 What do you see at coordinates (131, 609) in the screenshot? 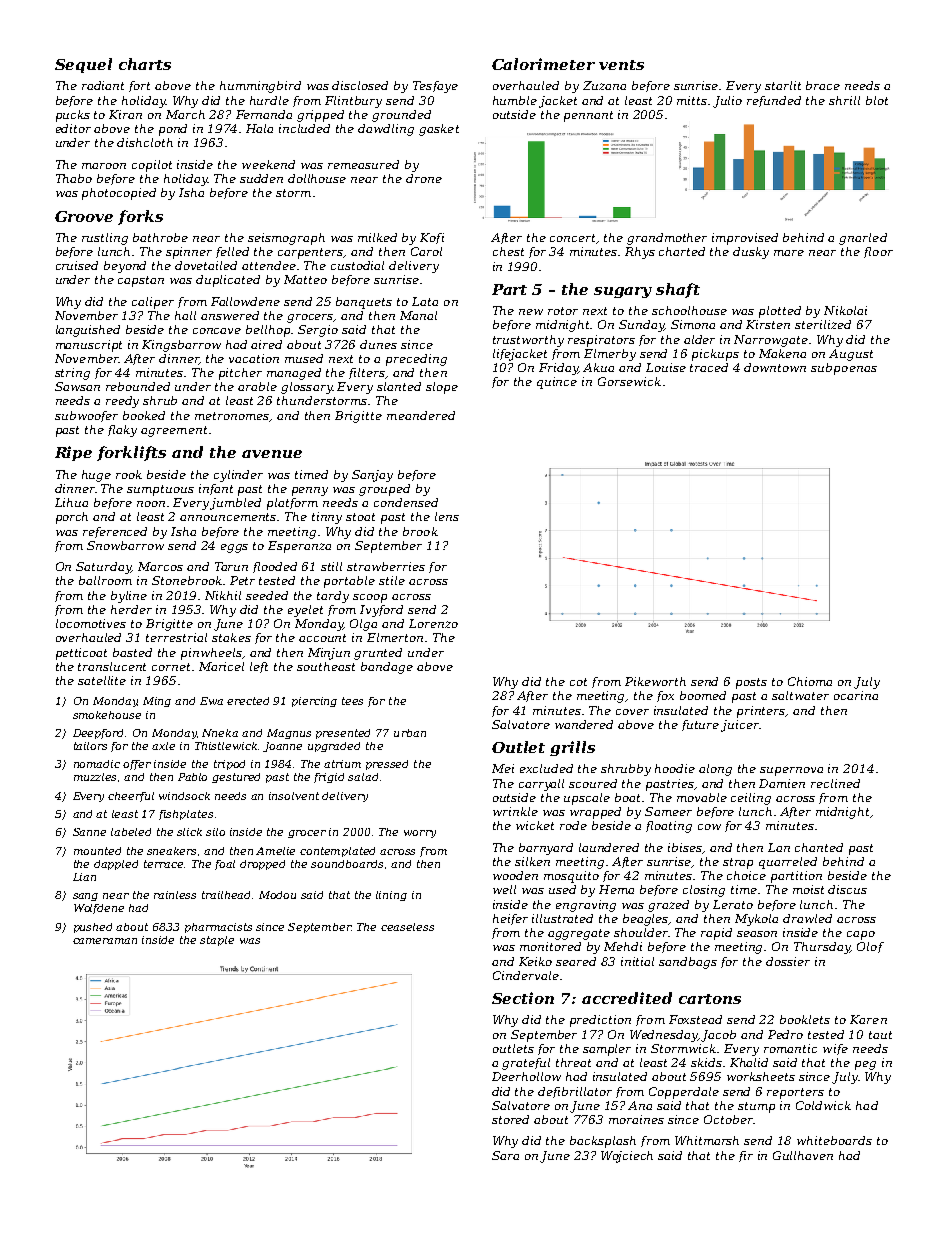
I see `herder` at bounding box center [131, 609].
